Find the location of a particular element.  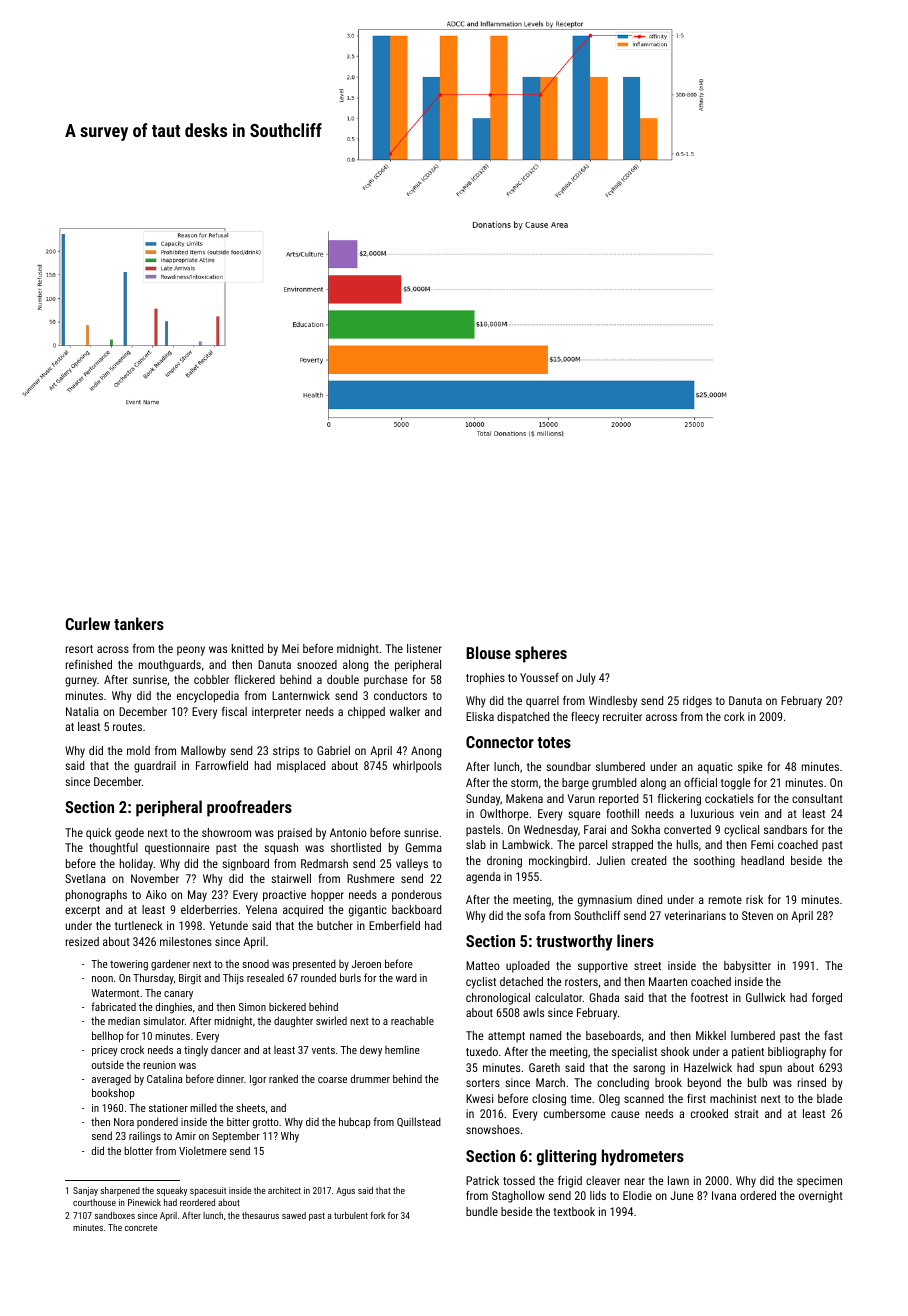

listener is located at coordinates (424, 648).
